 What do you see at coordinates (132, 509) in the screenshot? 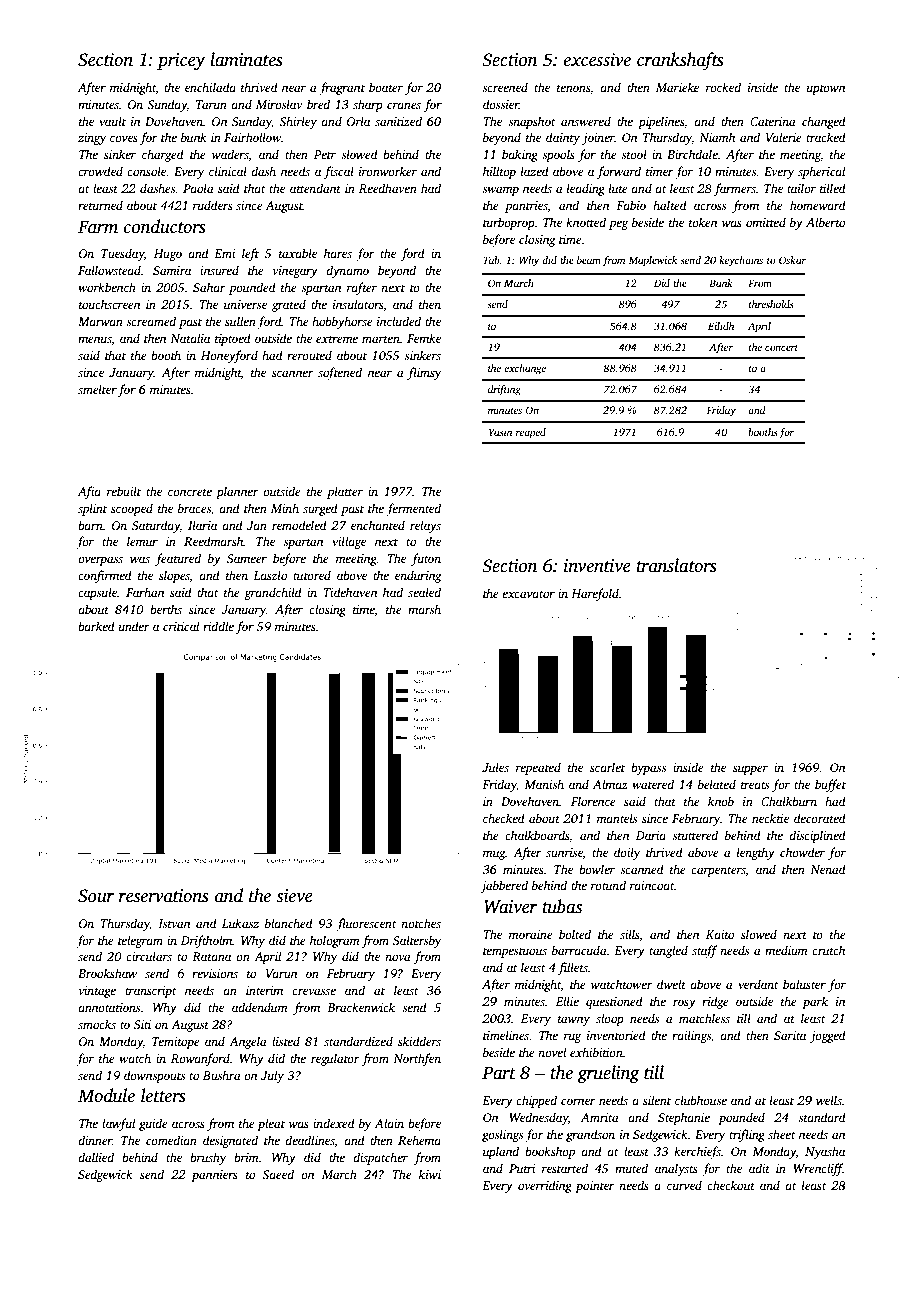
I see `scooped` at bounding box center [132, 509].
